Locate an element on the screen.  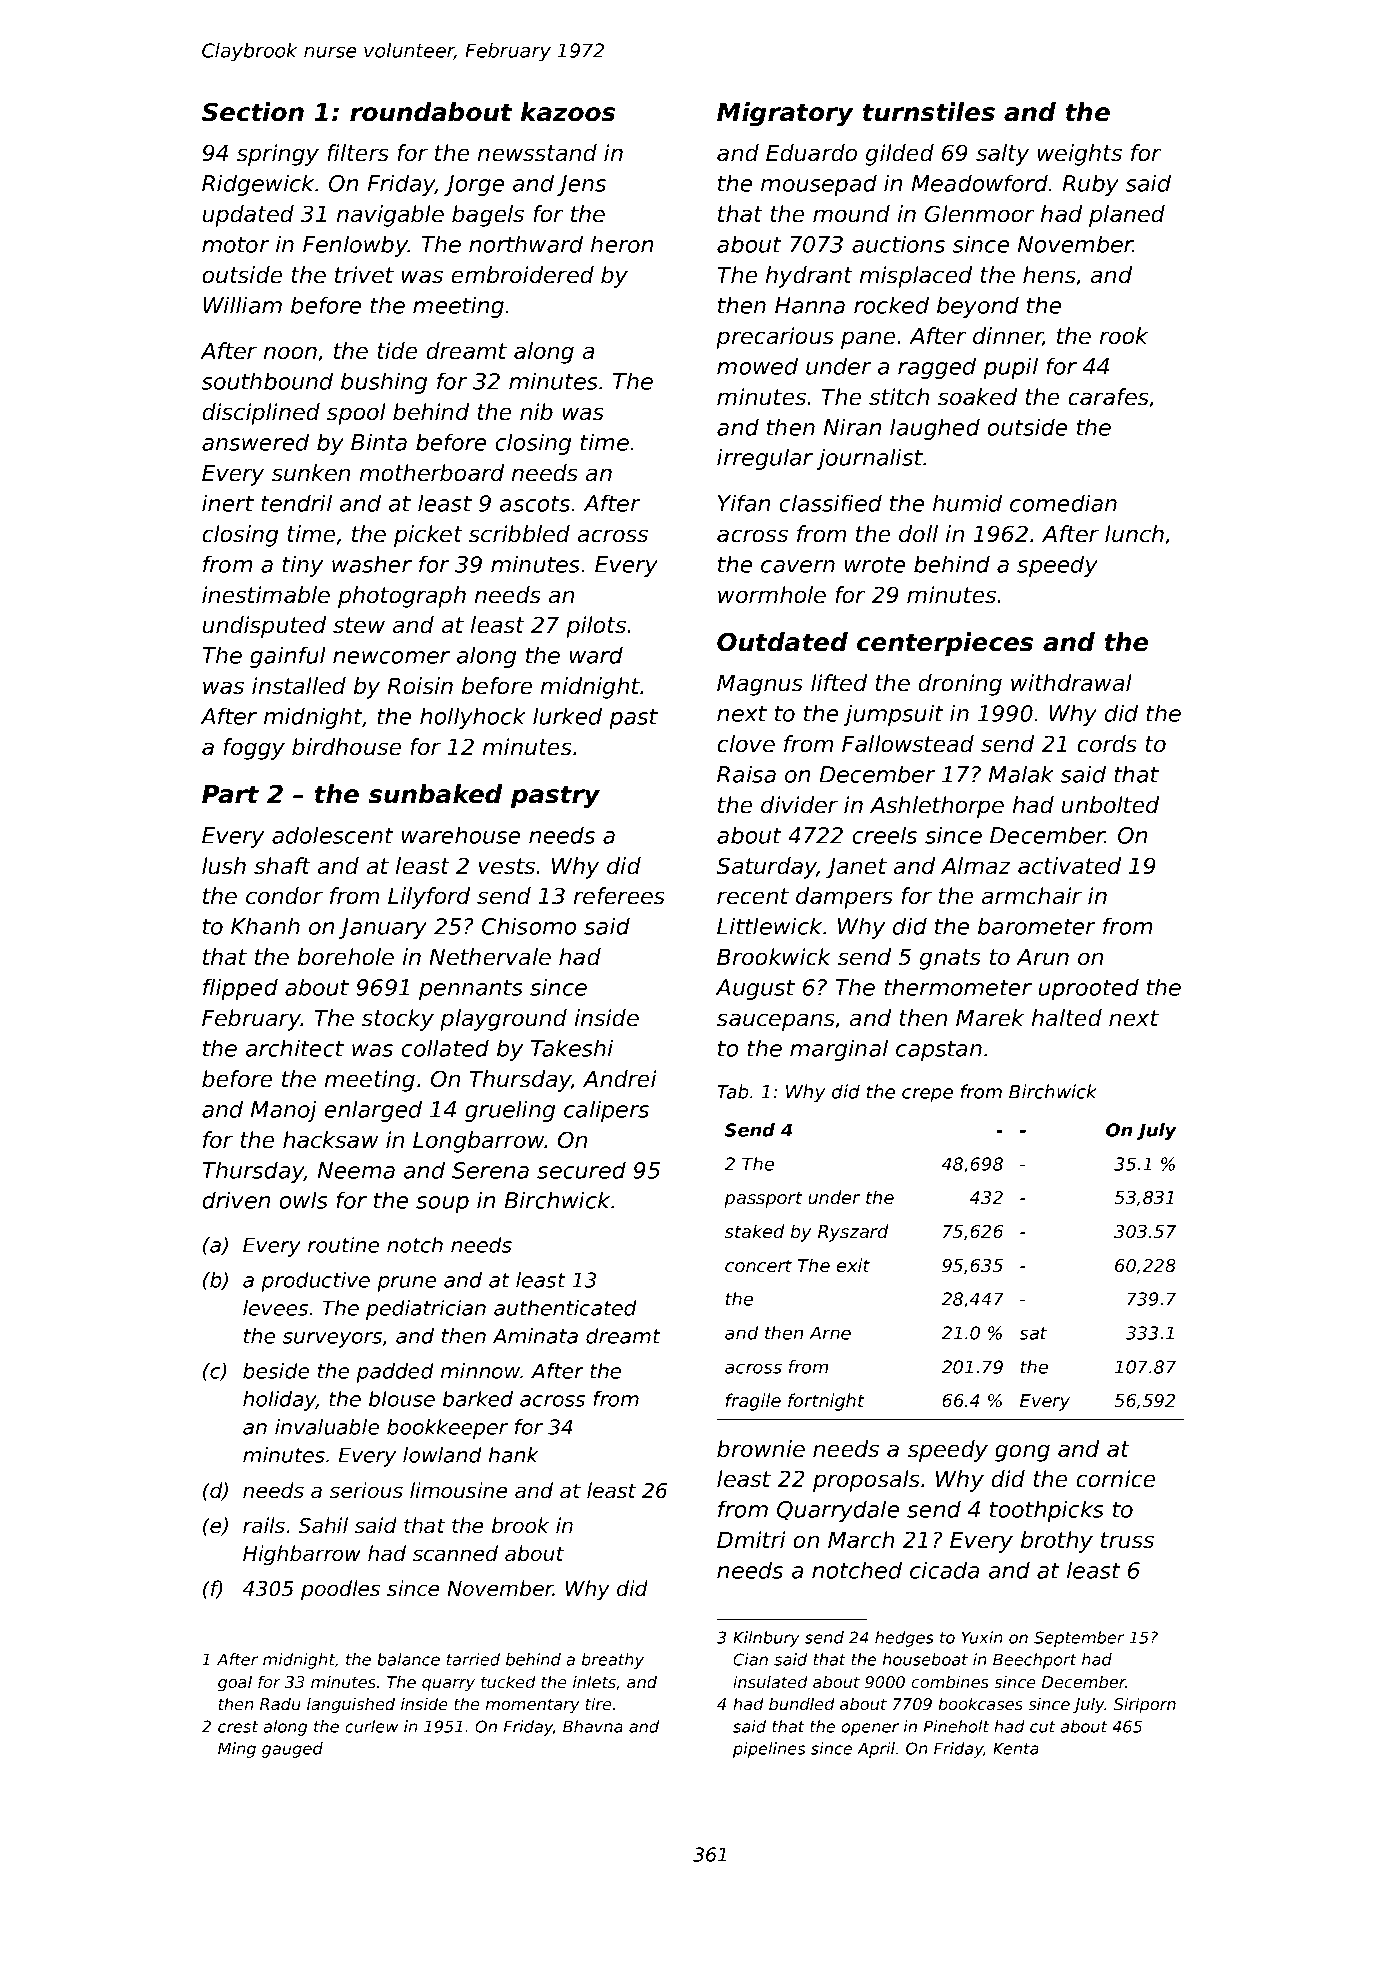
goal is located at coordinates (235, 1683).
